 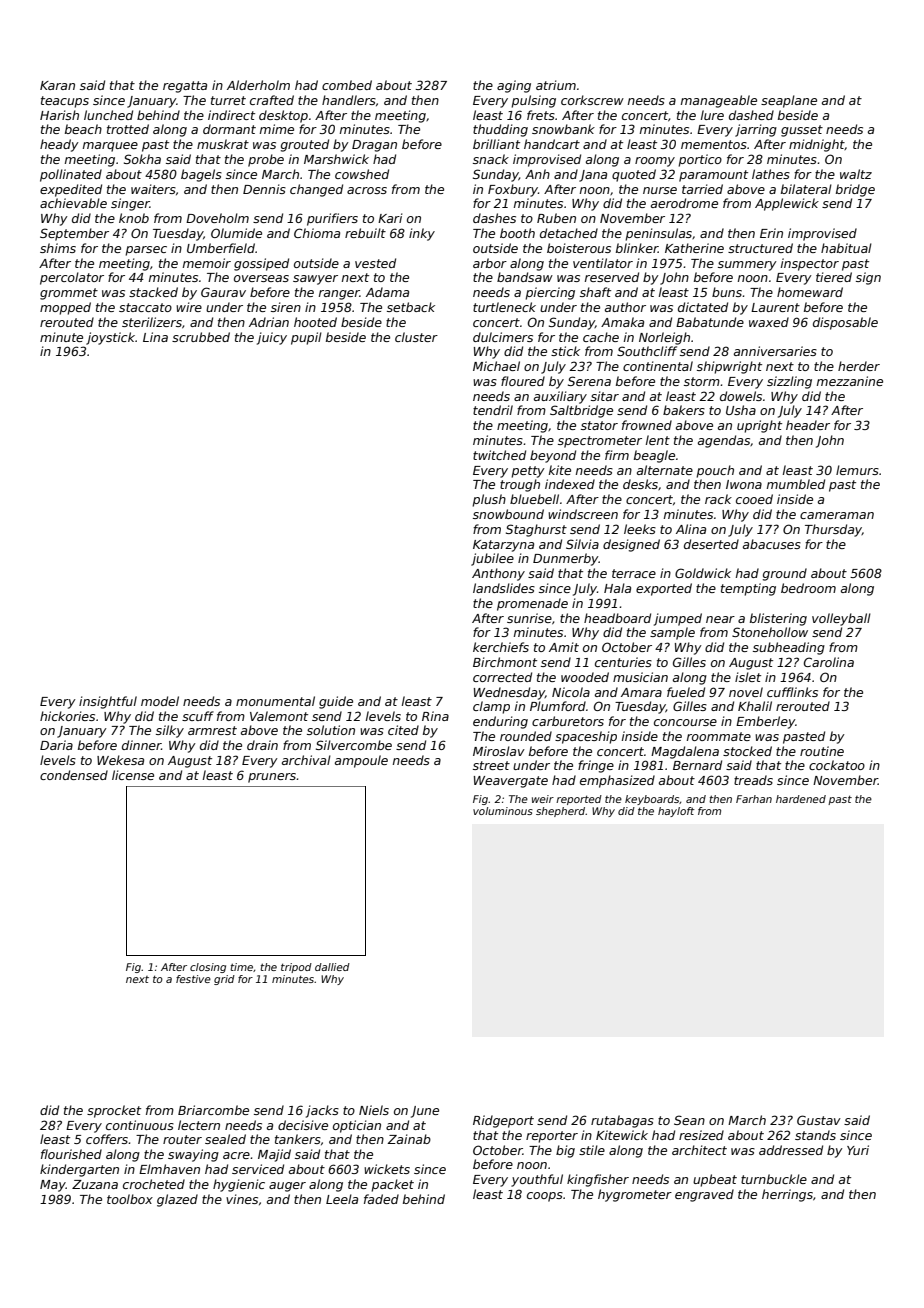 I want to click on cache, so click(x=601, y=337).
